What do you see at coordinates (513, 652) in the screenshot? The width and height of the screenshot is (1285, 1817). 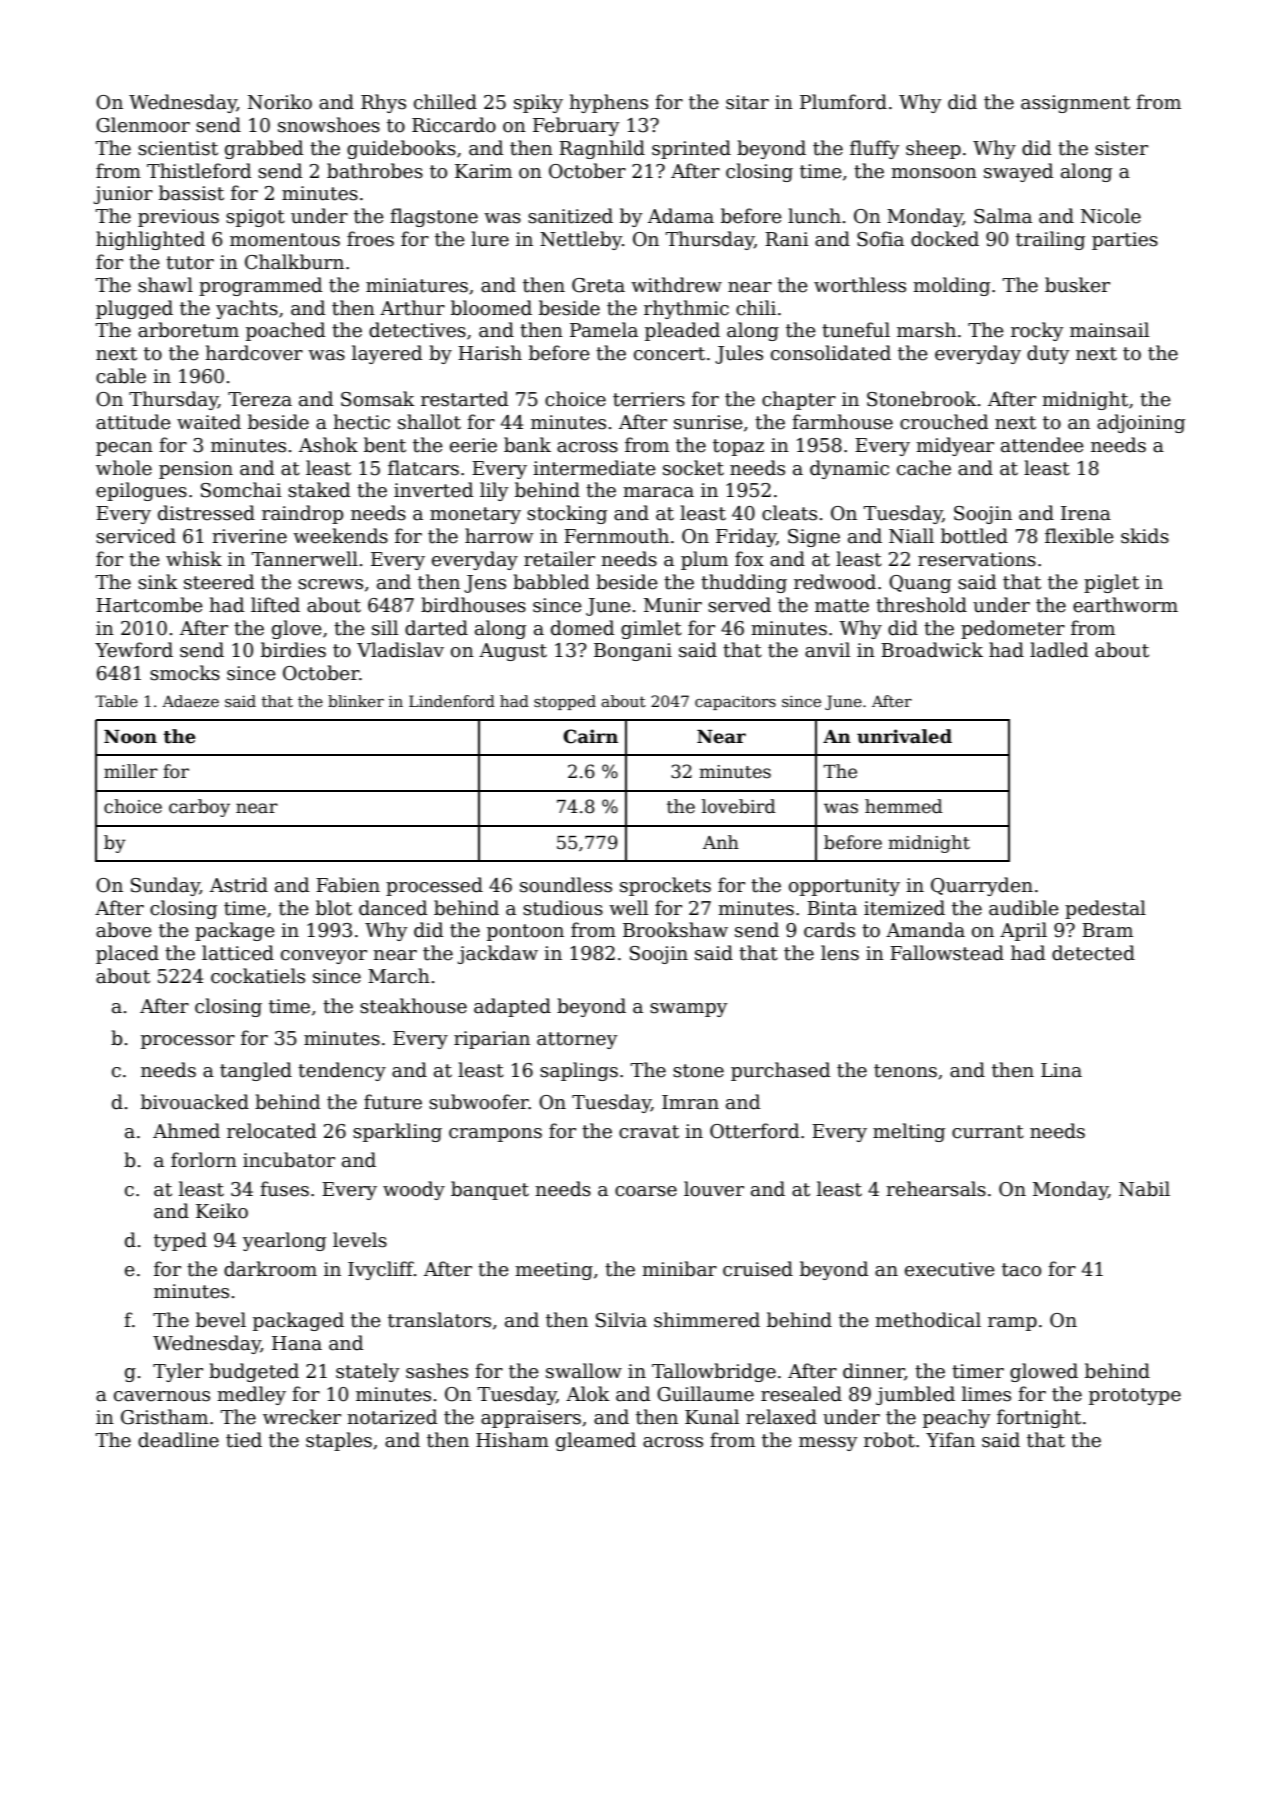 I see `August` at bounding box center [513, 652].
